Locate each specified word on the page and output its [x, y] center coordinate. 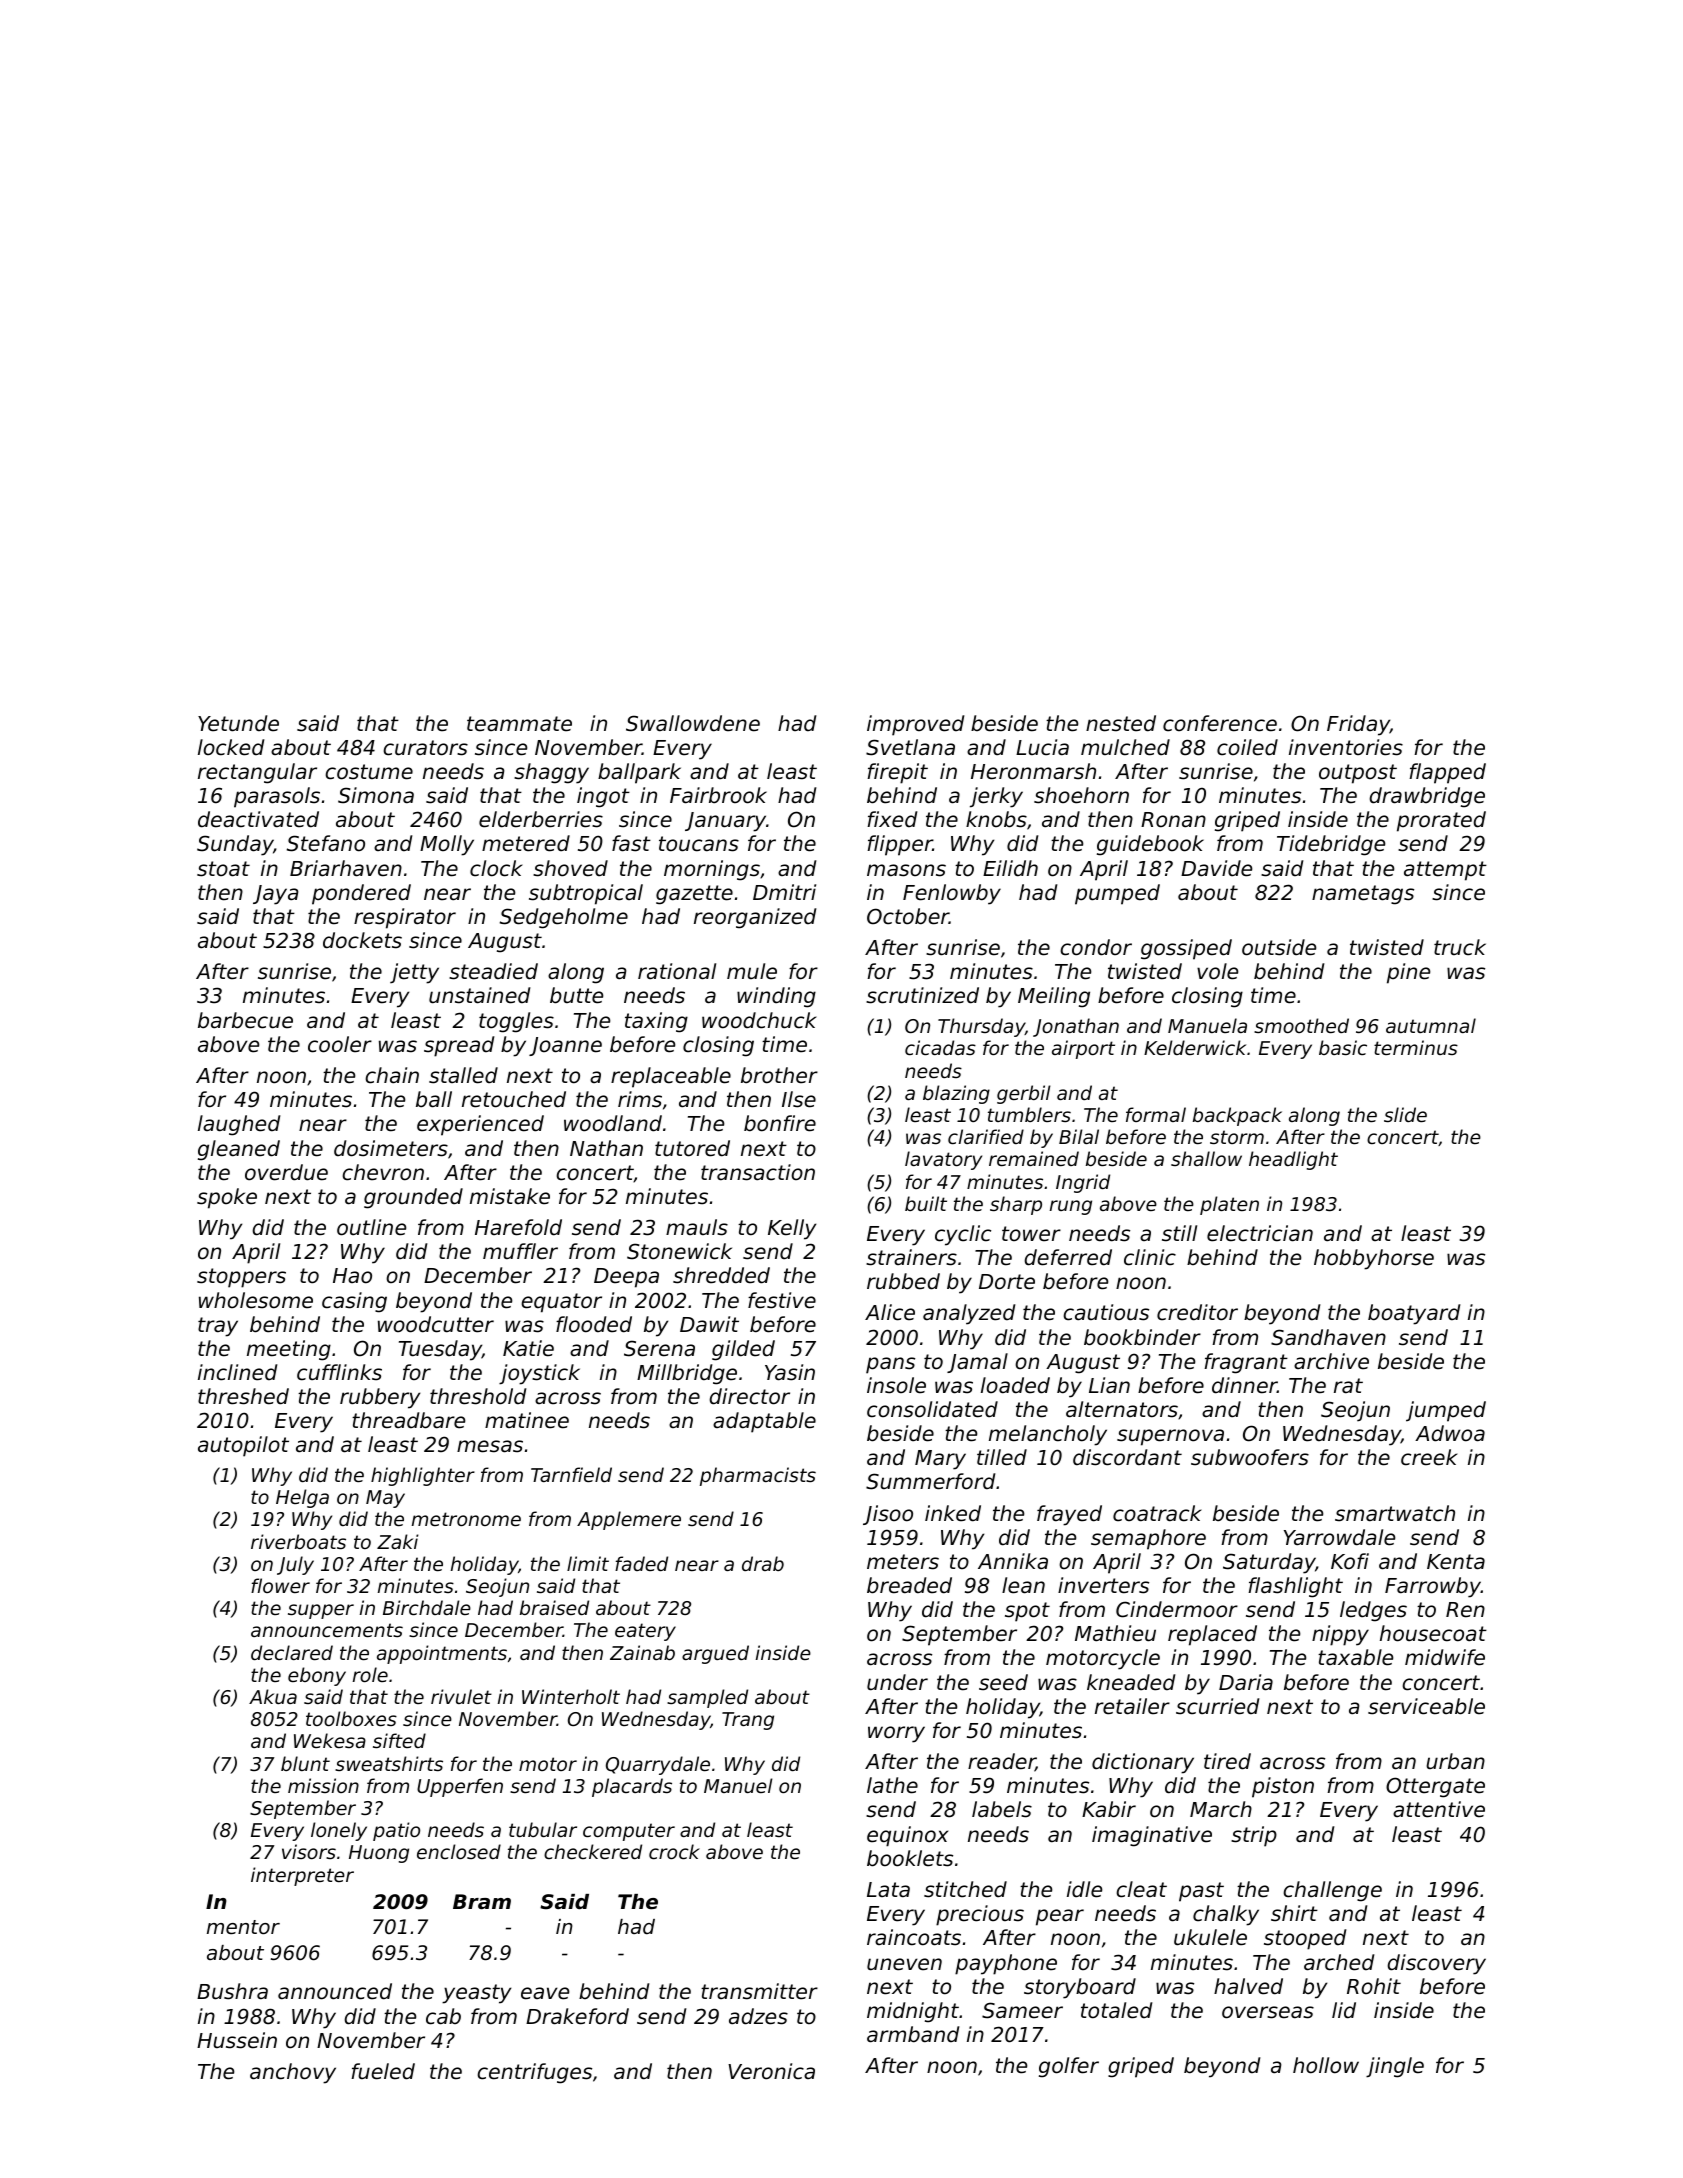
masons [906, 870]
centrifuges [534, 2073]
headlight [1293, 1160]
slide [1405, 1114]
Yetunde [238, 723]
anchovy [293, 2073]
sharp [1016, 1205]
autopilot [243, 1446]
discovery [1436, 1964]
